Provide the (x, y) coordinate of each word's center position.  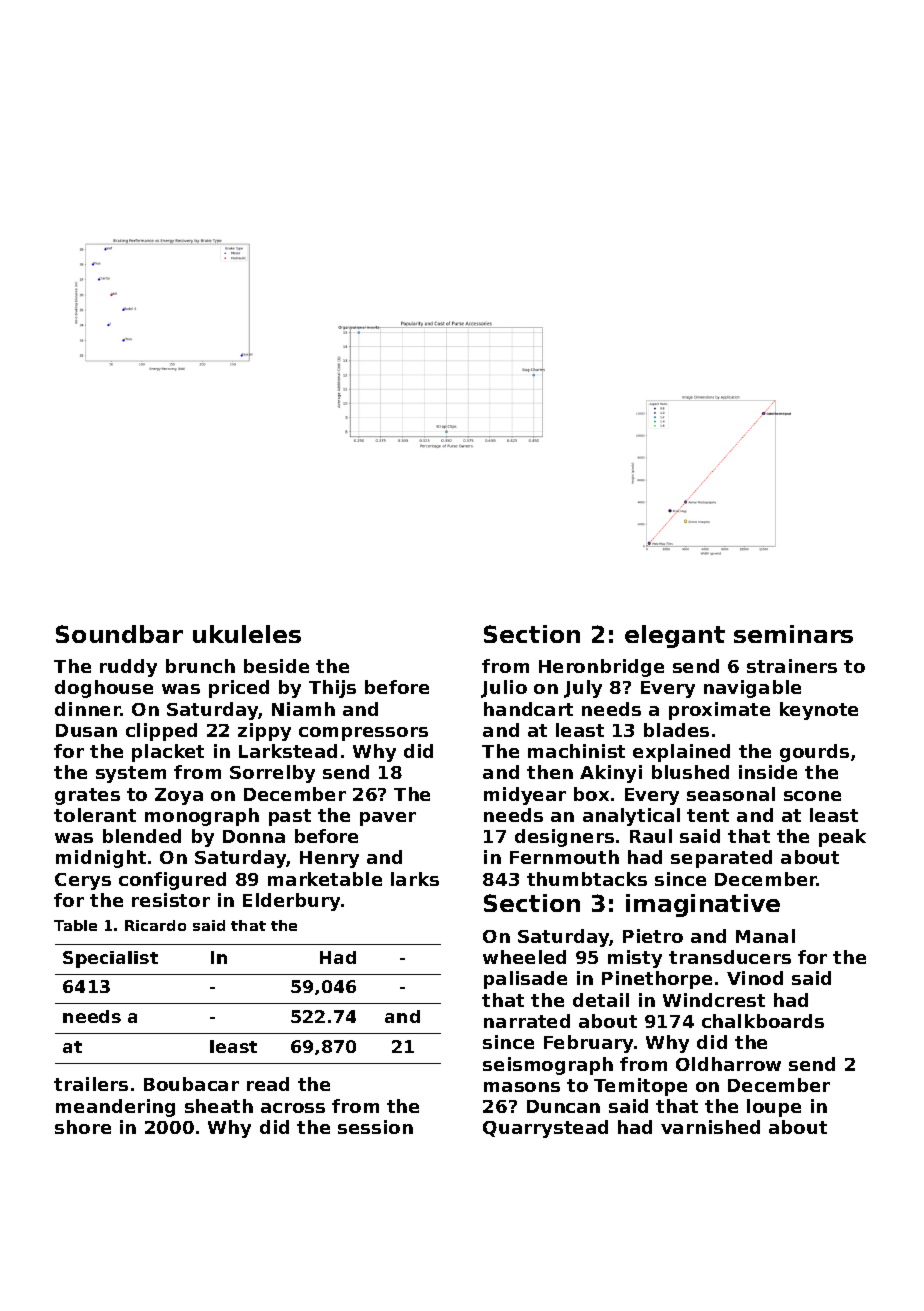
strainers (792, 666)
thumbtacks (587, 879)
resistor (171, 900)
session (375, 1127)
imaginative (703, 905)
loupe (774, 1108)
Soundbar (119, 634)
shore (83, 1127)
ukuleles (247, 634)
